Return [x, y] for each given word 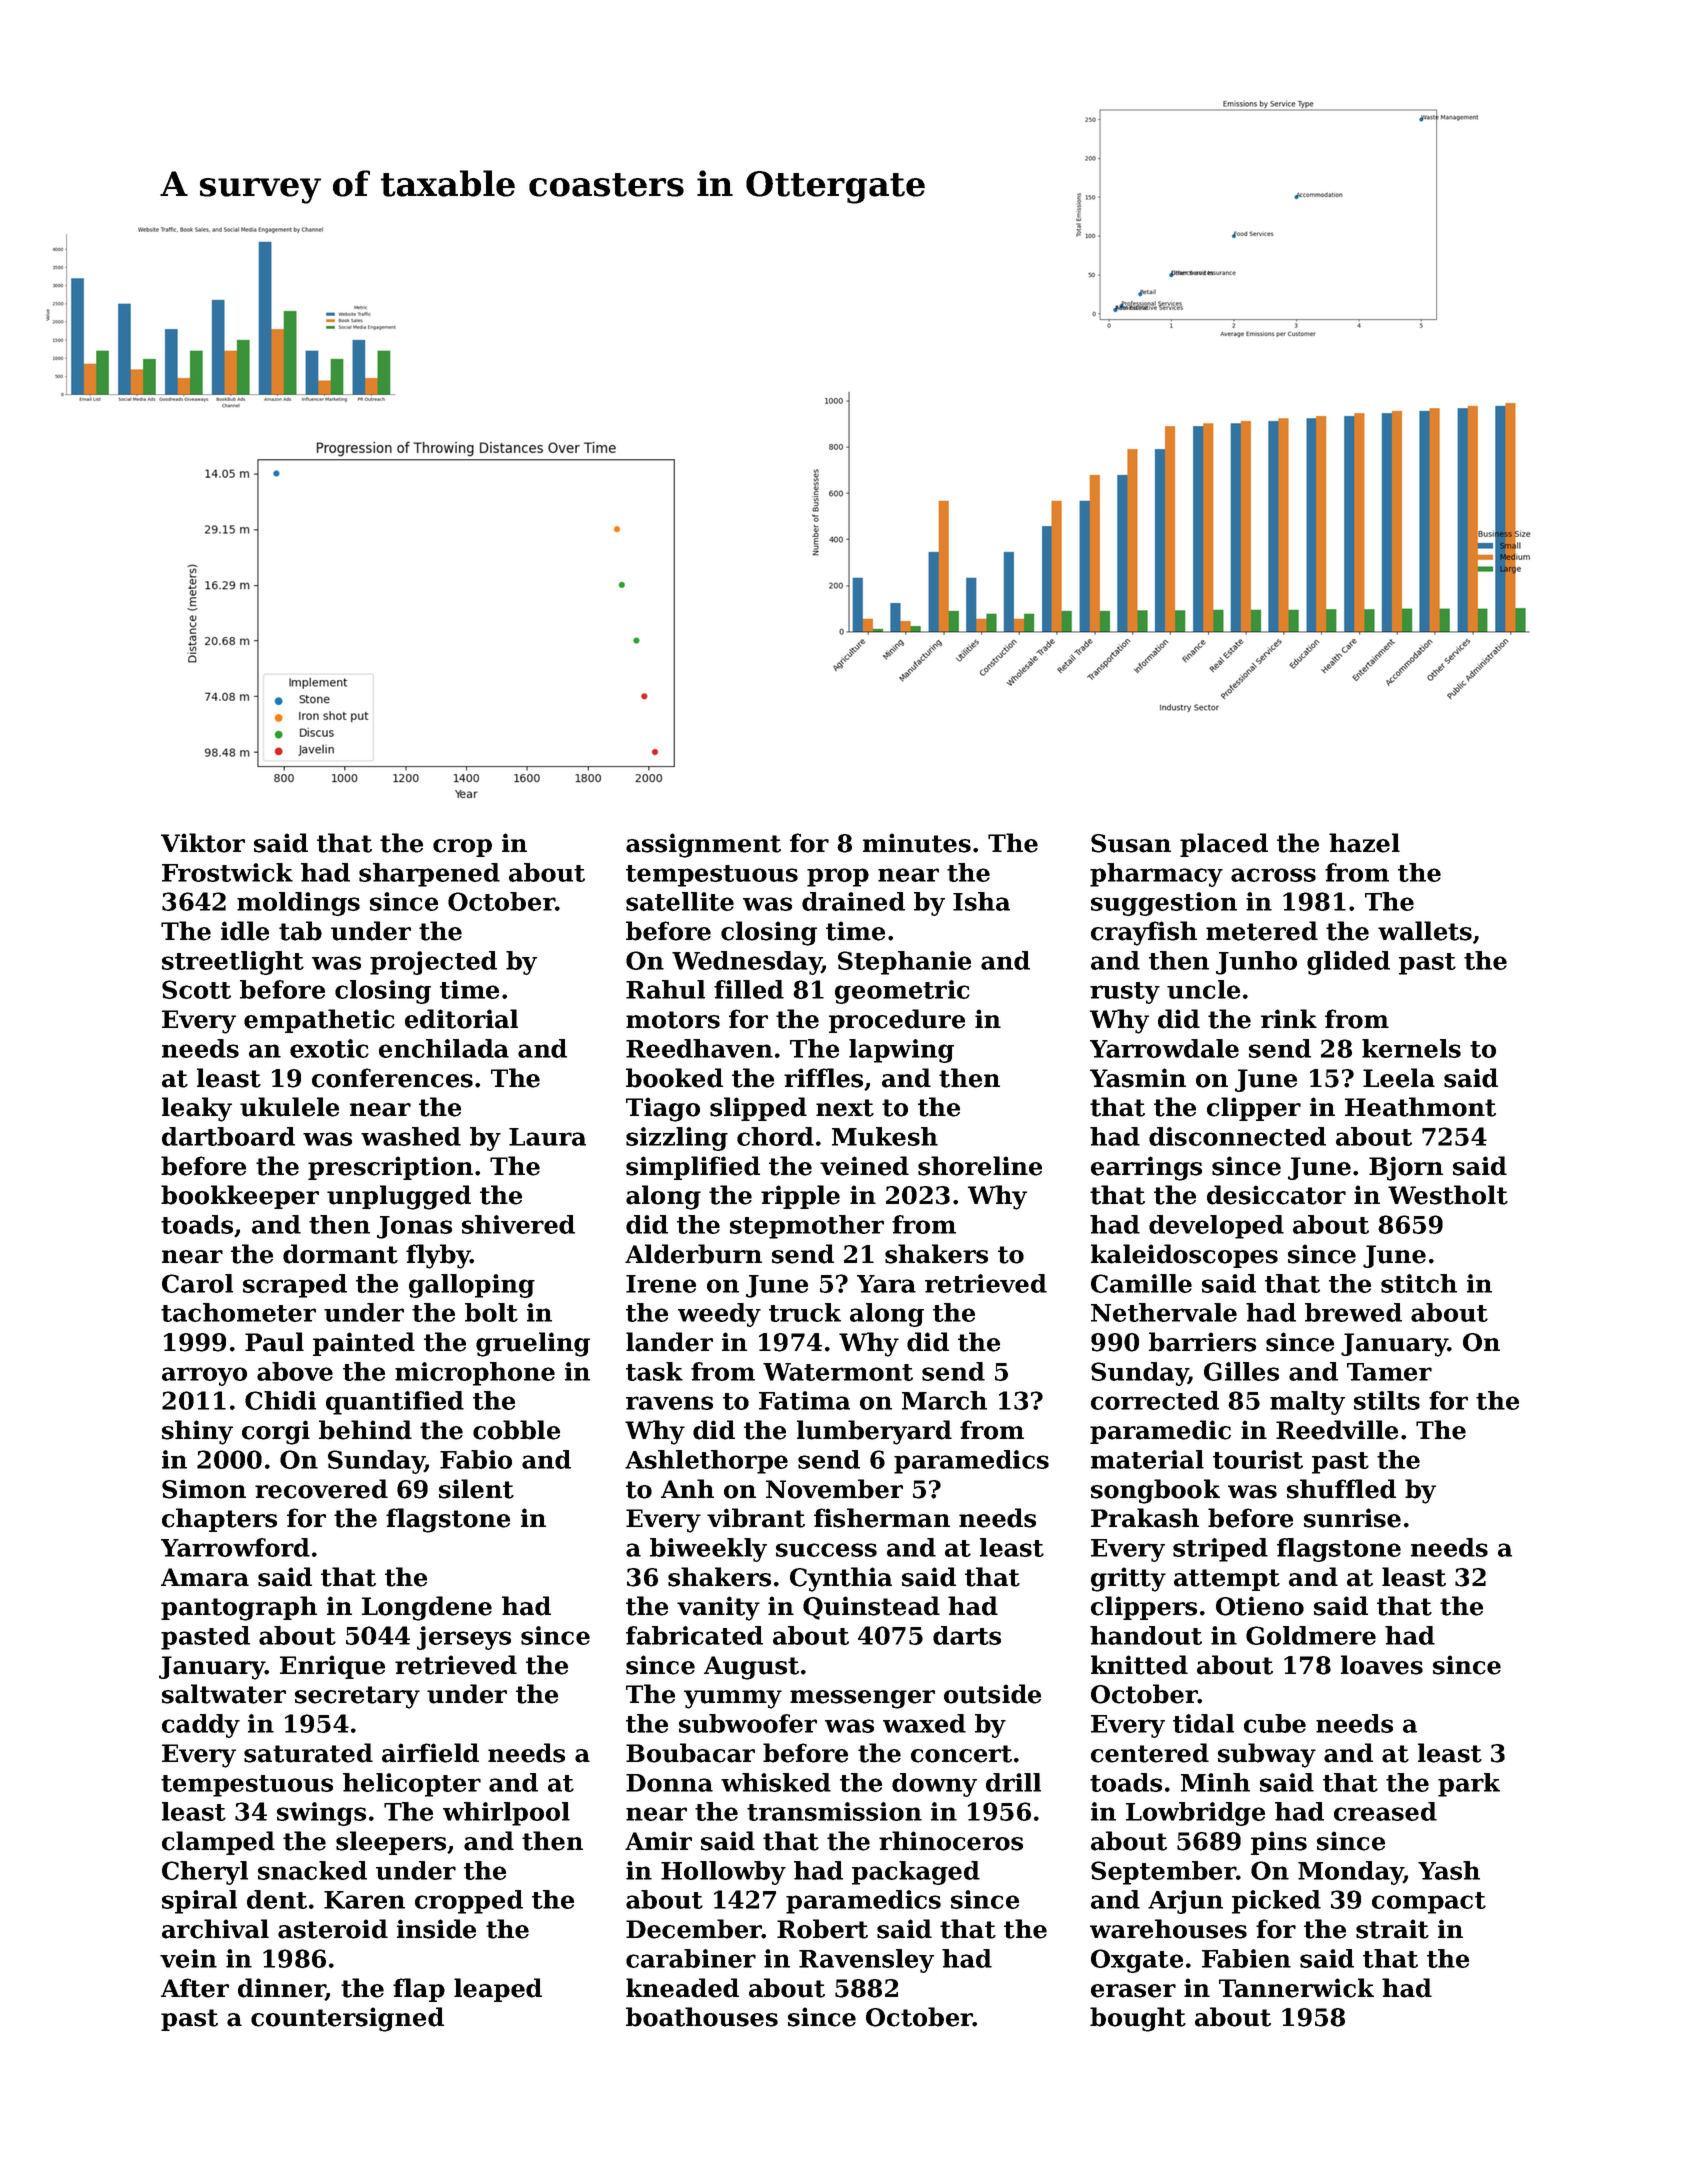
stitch [1419, 1283]
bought [1138, 2019]
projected [433, 963]
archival [215, 1929]
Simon [204, 1489]
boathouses [702, 2017]
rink [1289, 1018]
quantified [395, 1403]
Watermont [838, 1372]
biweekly [708, 1550]
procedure [897, 1021]
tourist [1258, 1459]
